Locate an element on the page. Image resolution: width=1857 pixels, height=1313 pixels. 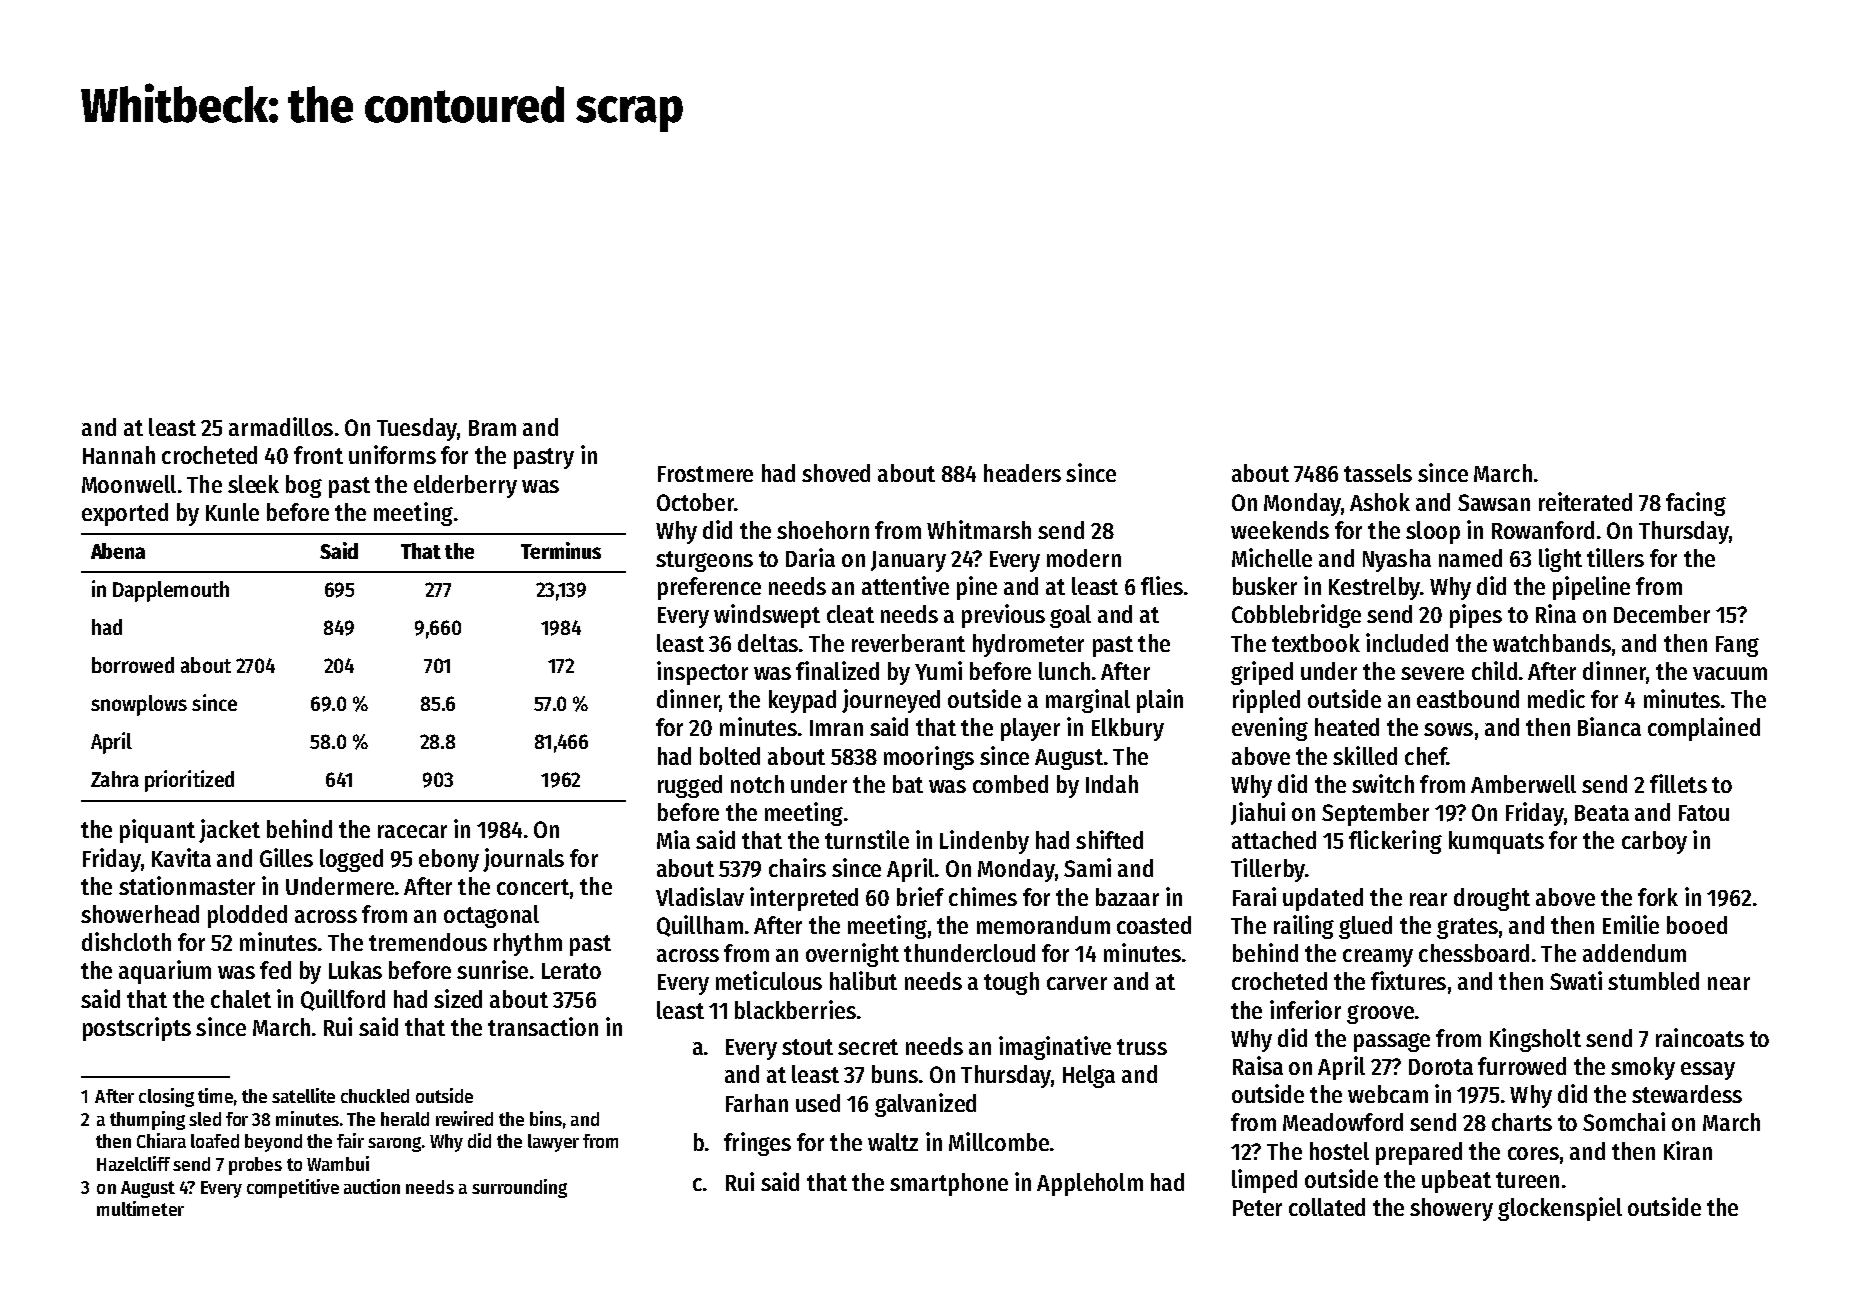
combed is located at coordinates (1010, 784).
